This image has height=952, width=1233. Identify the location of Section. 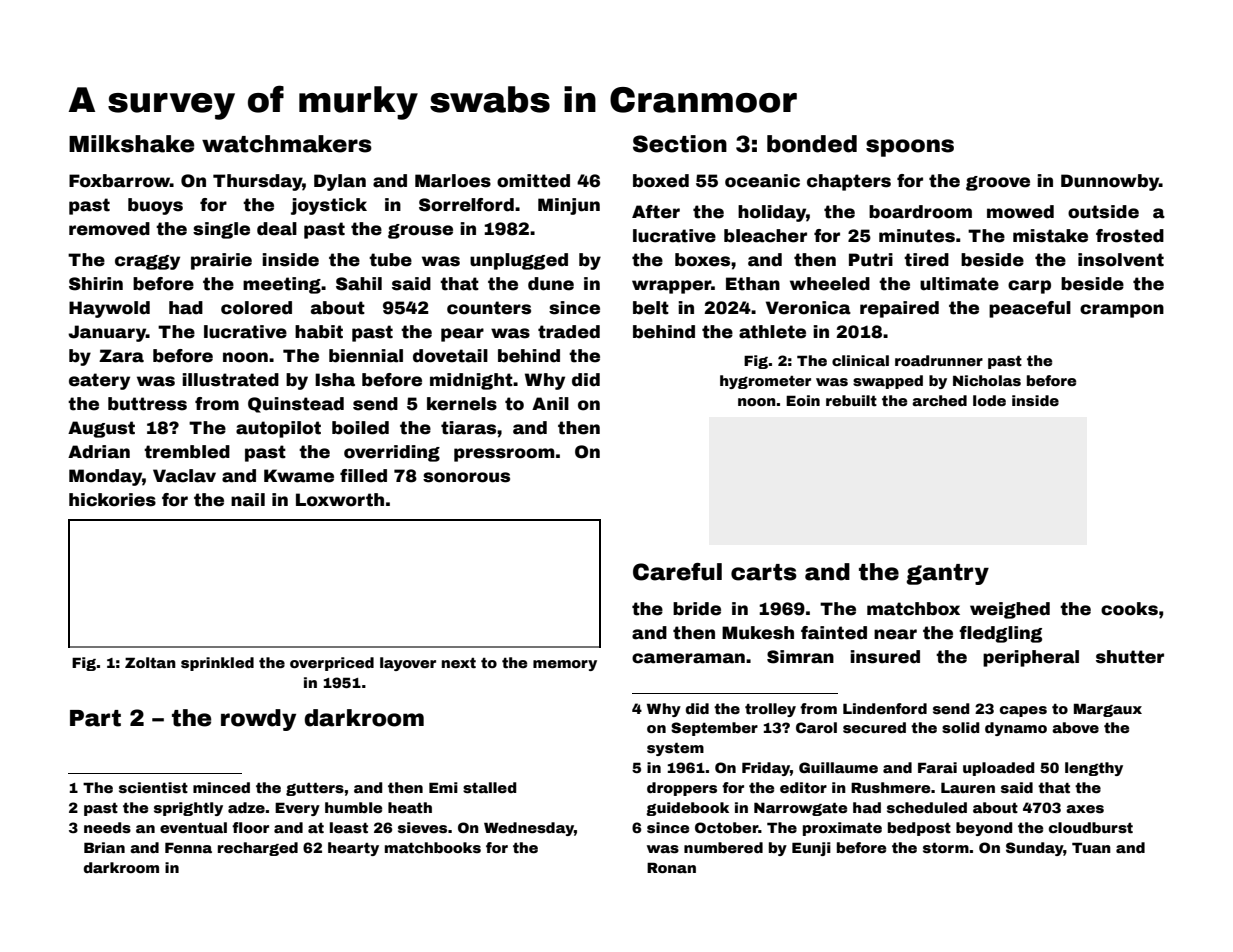
(680, 144).
